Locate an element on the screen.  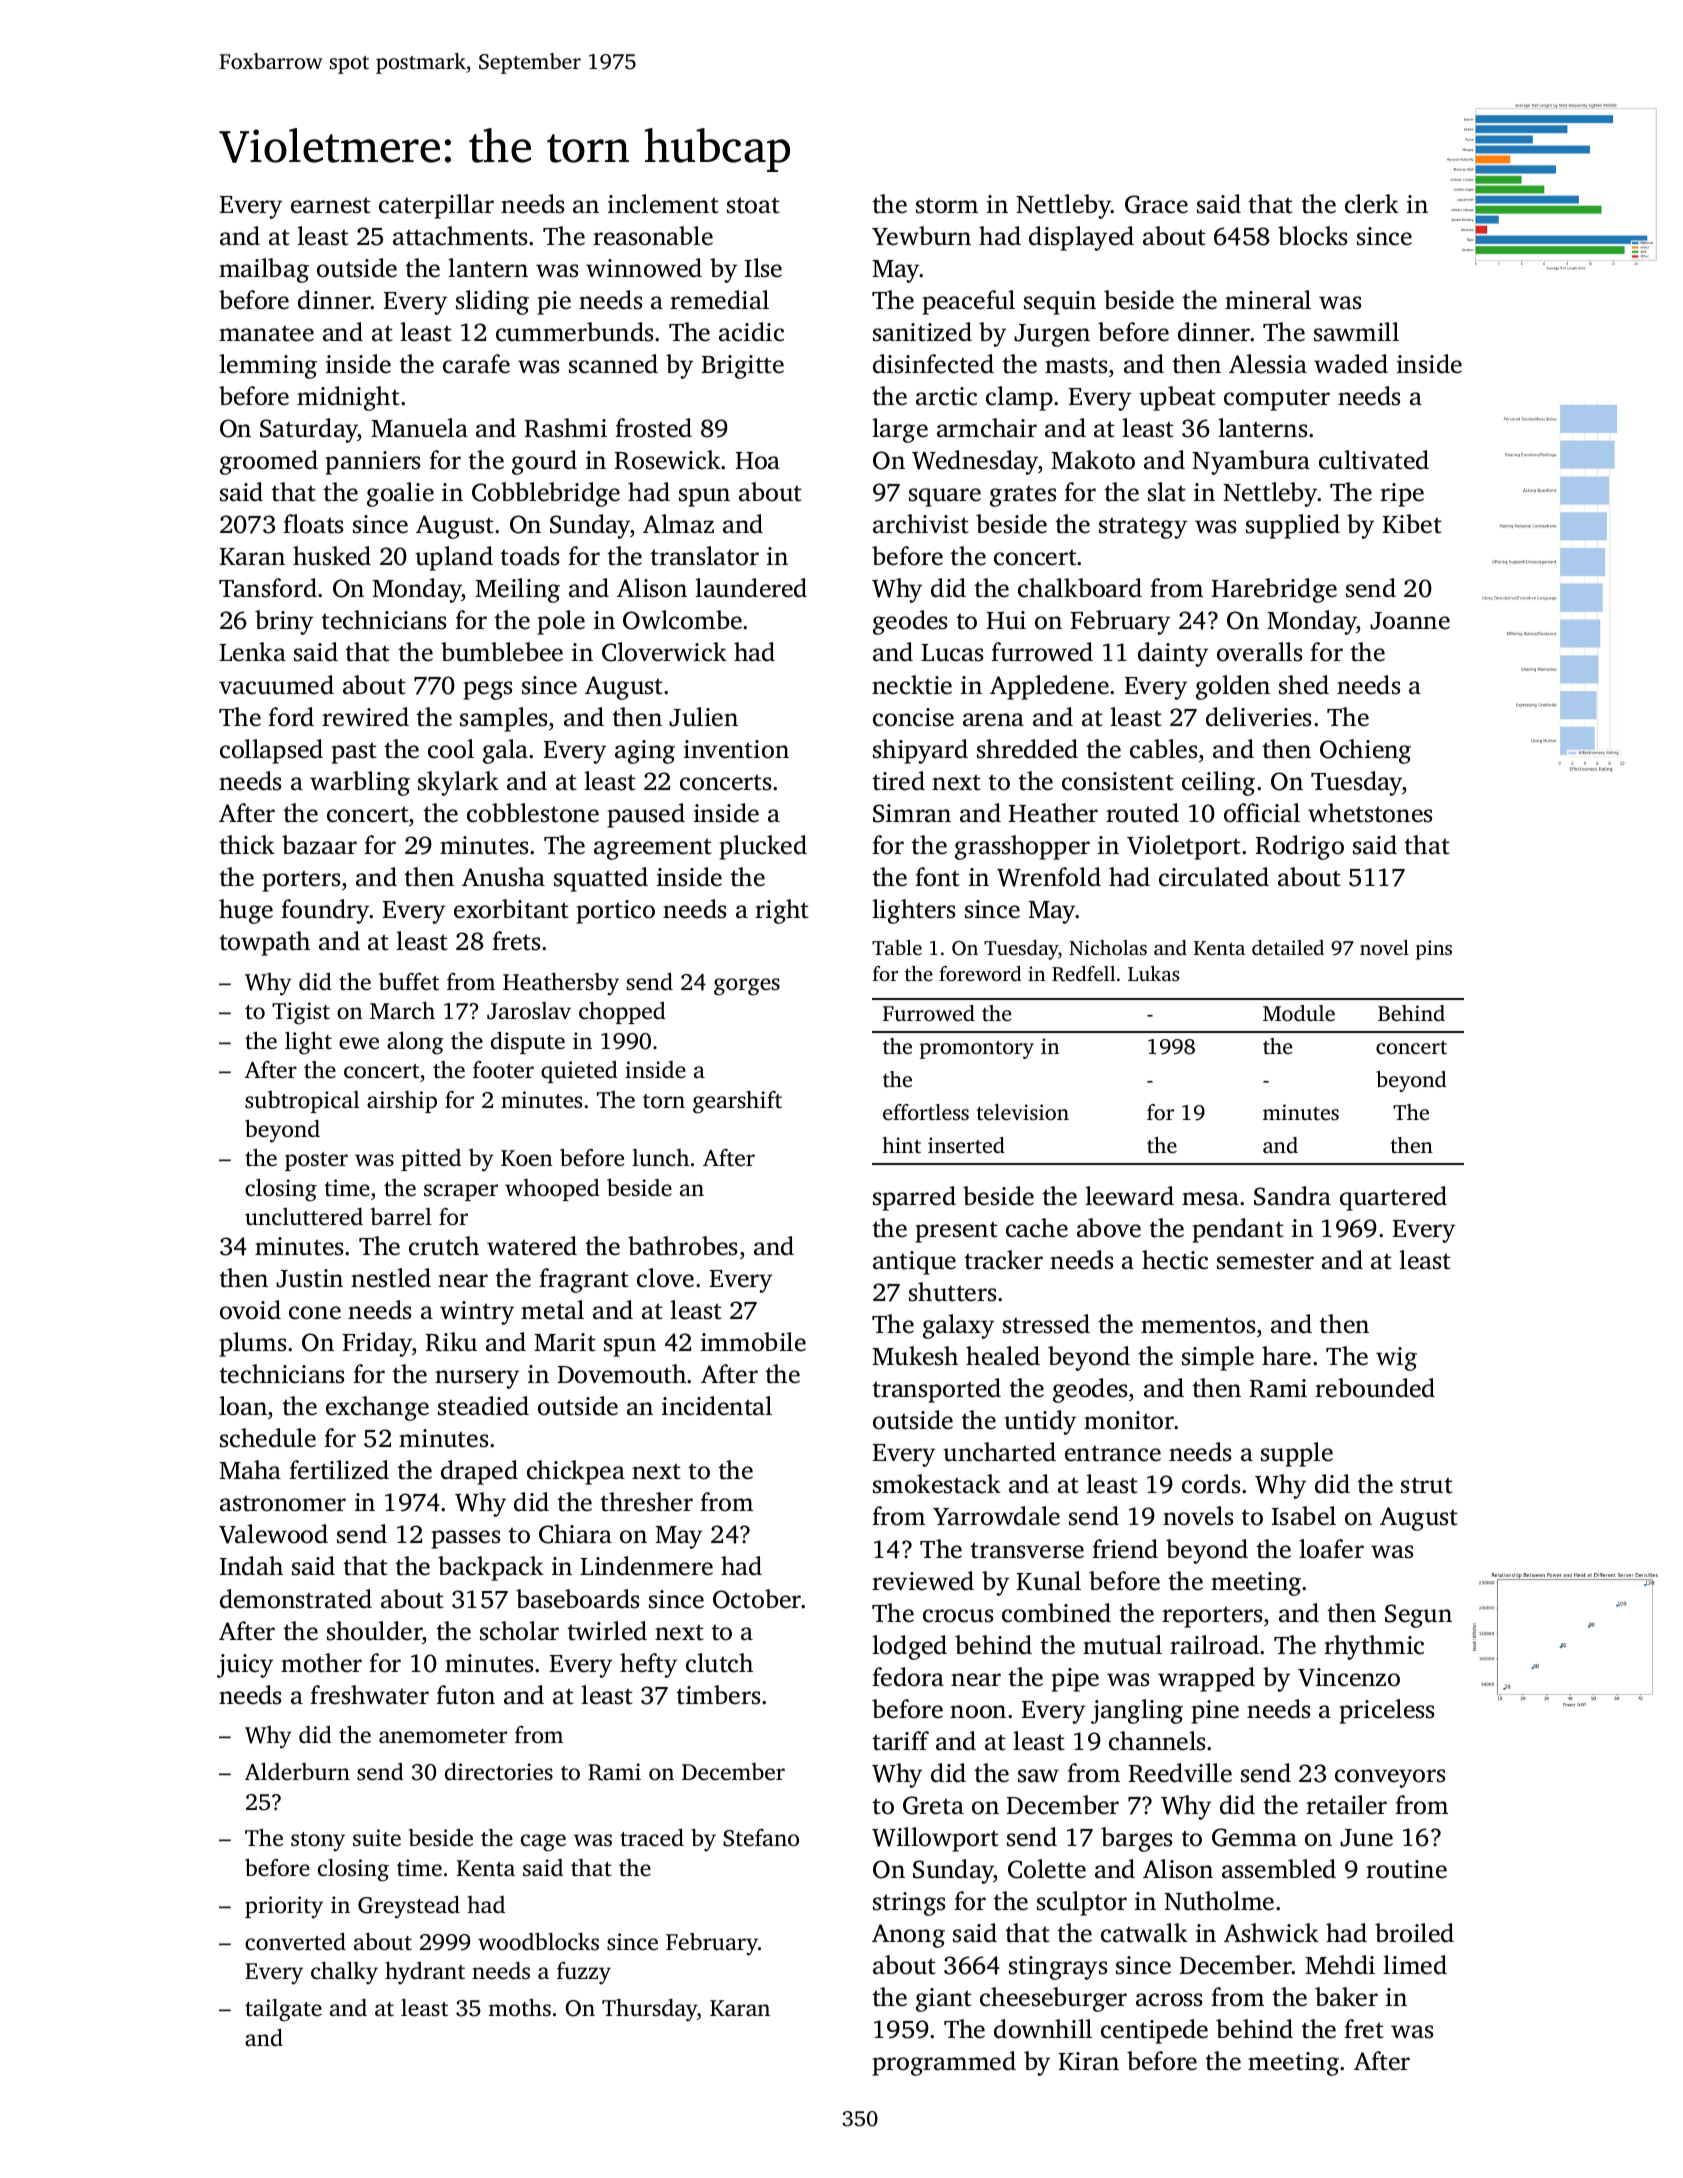
Stefano is located at coordinates (761, 1838).
